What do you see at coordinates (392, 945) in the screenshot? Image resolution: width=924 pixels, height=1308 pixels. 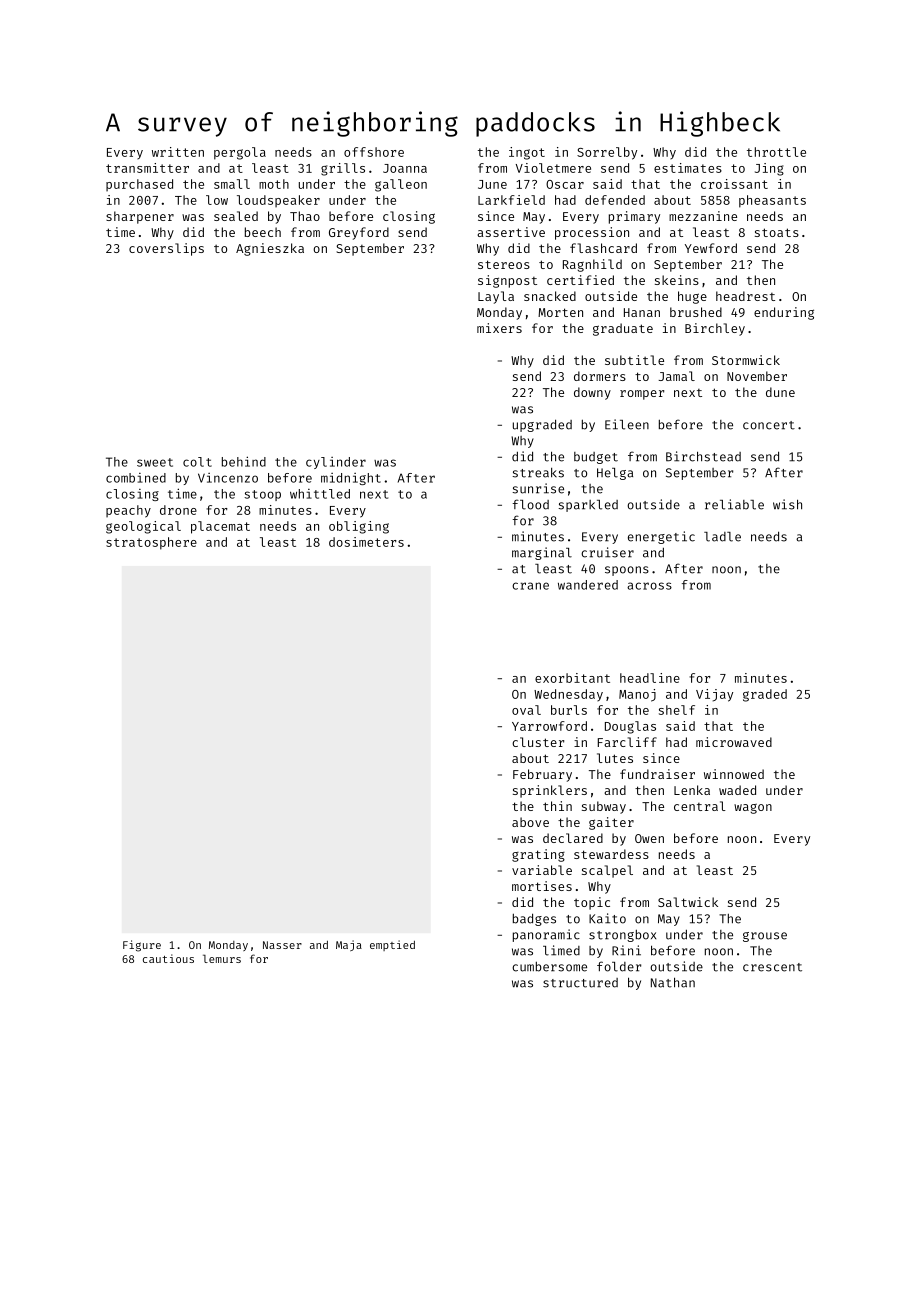 I see `emptied` at bounding box center [392, 945].
